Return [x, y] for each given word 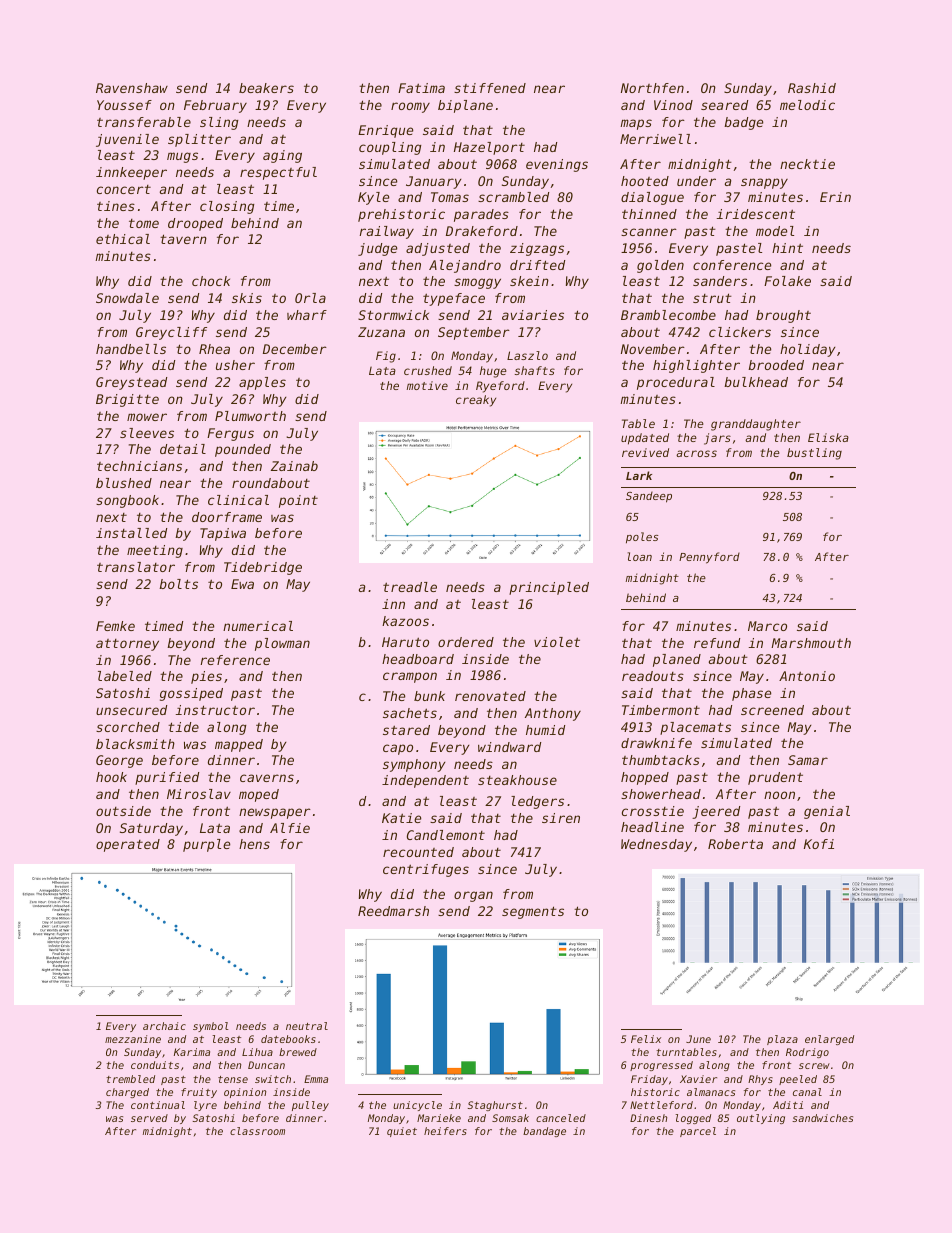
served [149, 1118]
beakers [266, 88]
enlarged [829, 1040]
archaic [164, 1026]
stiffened [490, 88]
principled [549, 588]
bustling [814, 454]
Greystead [131, 383]
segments [533, 912]
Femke [115, 626]
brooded [776, 365]
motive [427, 385]
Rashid [812, 88]
